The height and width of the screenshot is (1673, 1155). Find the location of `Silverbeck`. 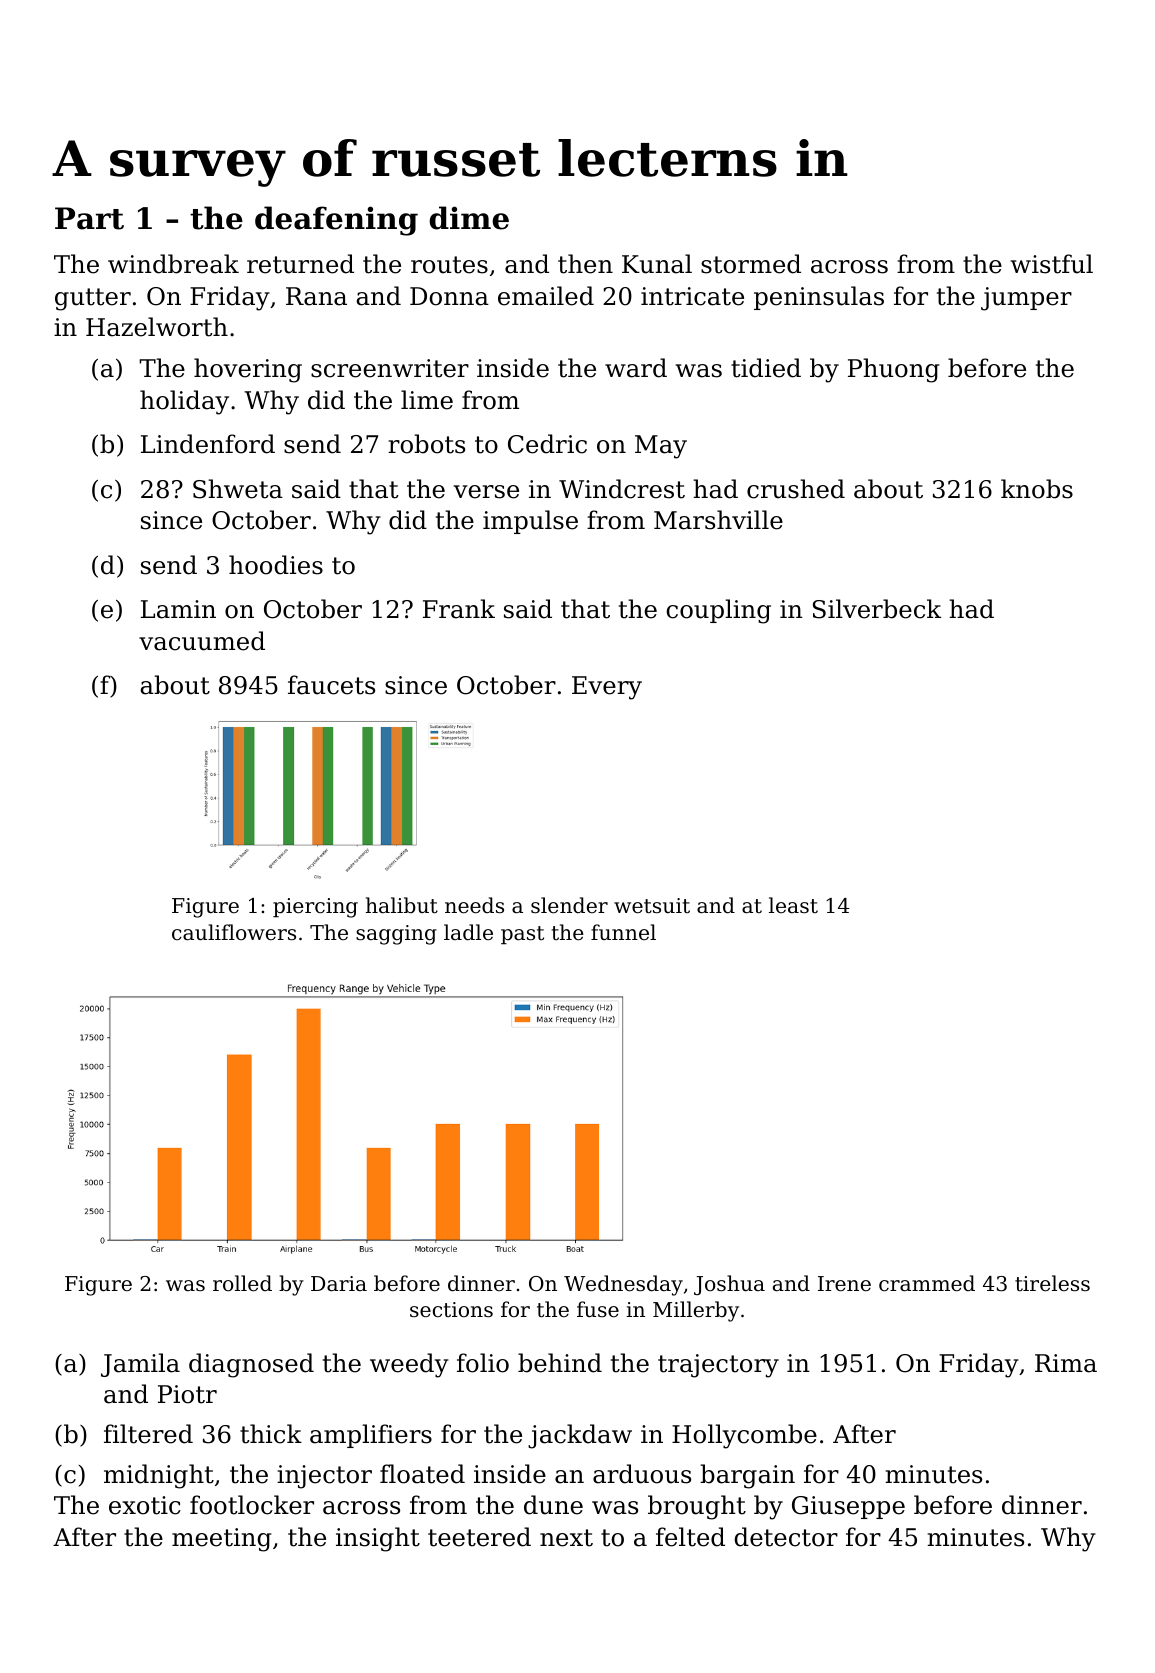

Silverbeck is located at coordinates (877, 609).
